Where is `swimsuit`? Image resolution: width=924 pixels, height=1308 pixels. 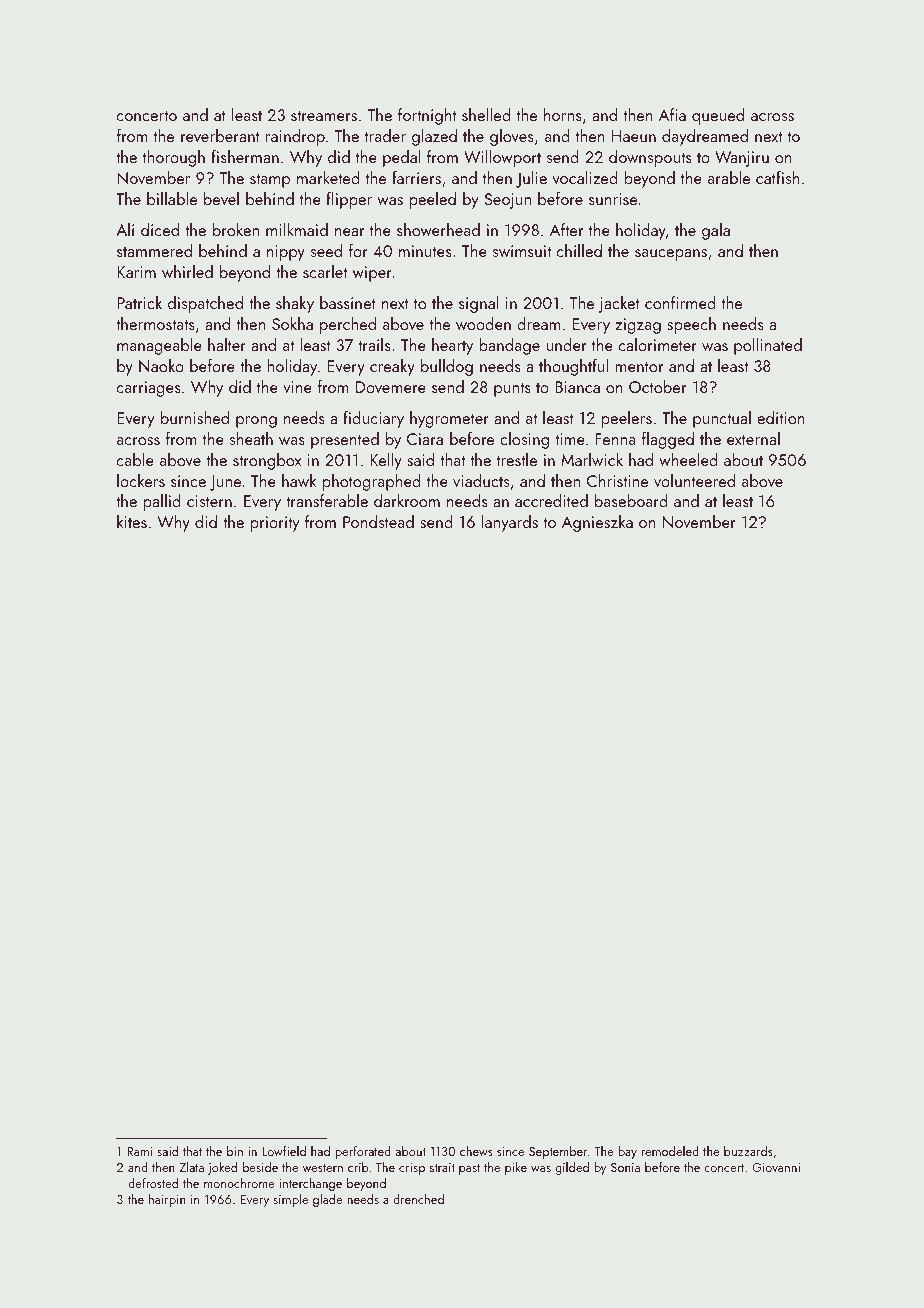
swimsuit is located at coordinates (522, 251).
